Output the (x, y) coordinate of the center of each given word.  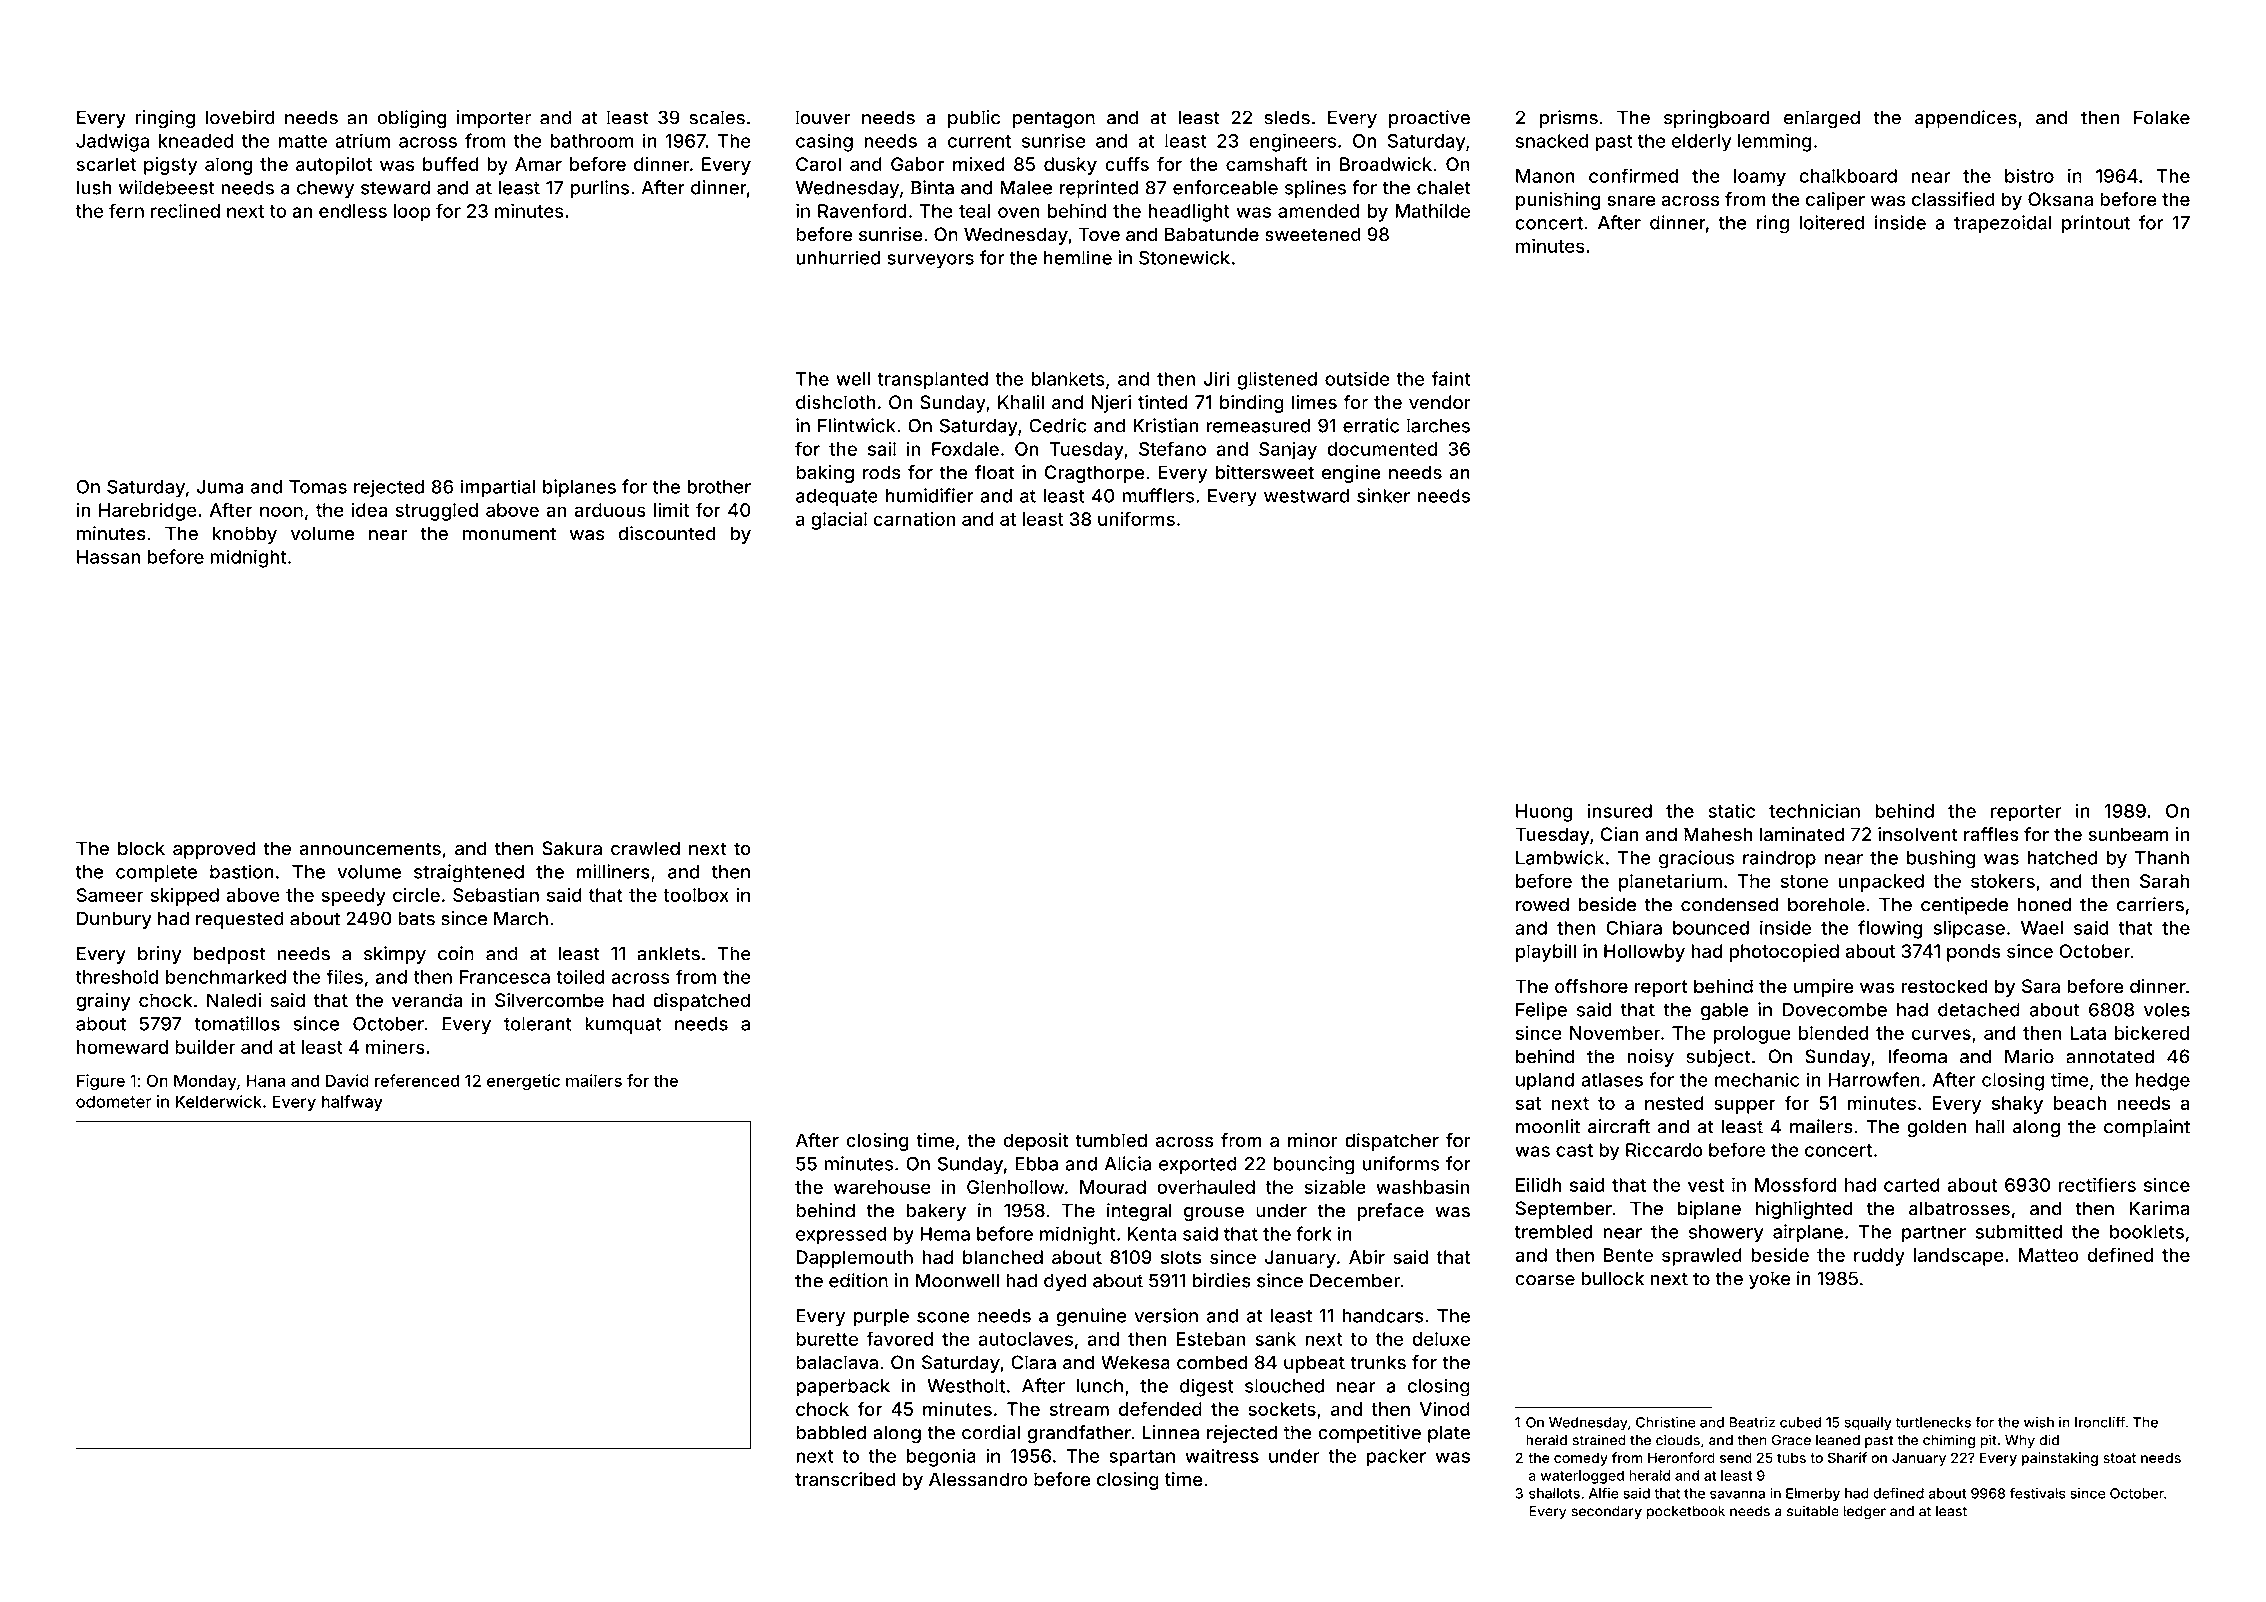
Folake (2162, 117)
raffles (1991, 834)
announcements (370, 849)
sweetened (1313, 234)
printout (2096, 224)
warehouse (882, 1187)
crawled (645, 848)
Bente (1628, 1255)
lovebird (240, 117)
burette (827, 1339)
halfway (352, 1103)
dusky (1070, 166)
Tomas (318, 487)
